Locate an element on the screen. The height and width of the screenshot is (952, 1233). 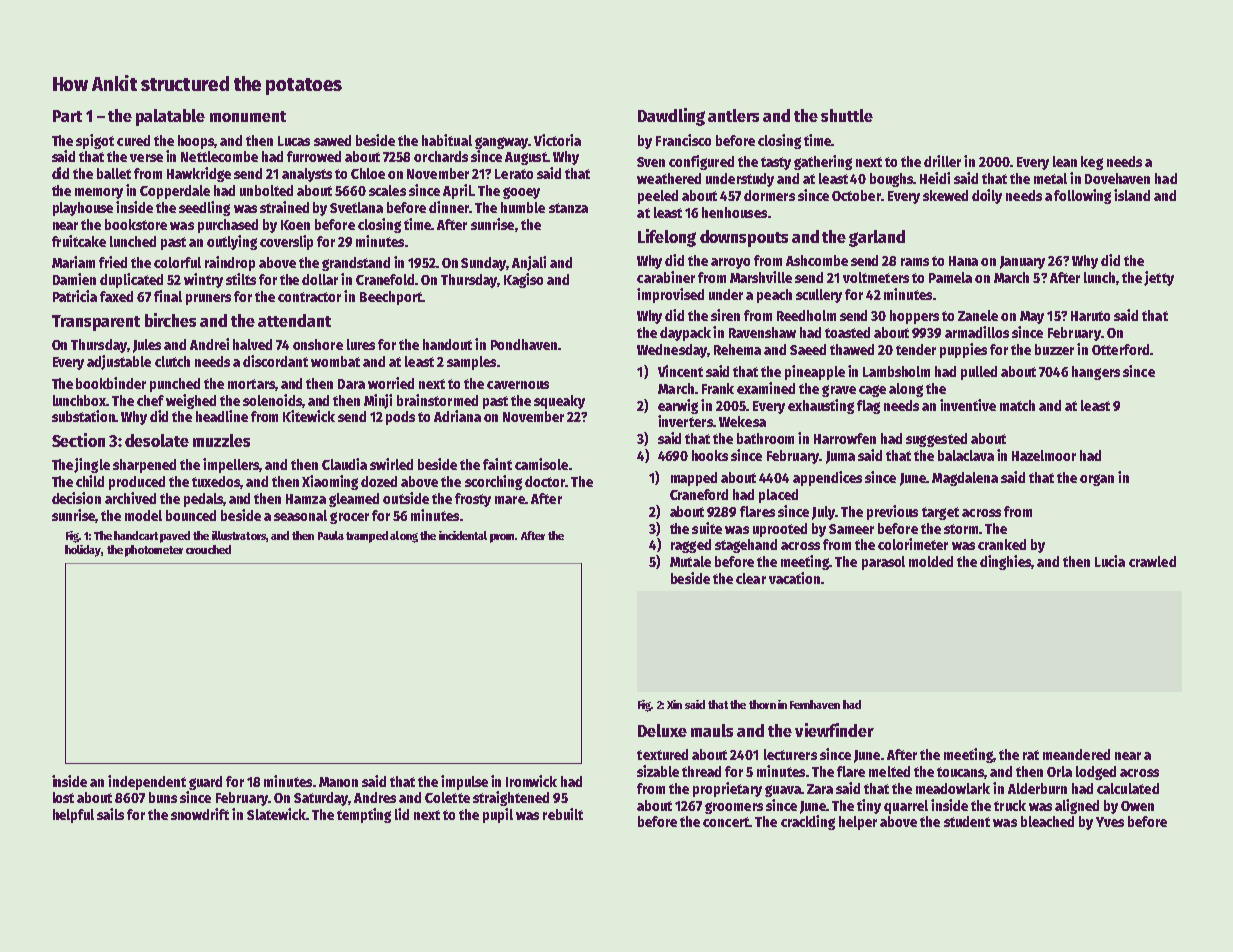
mare is located at coordinates (510, 500).
